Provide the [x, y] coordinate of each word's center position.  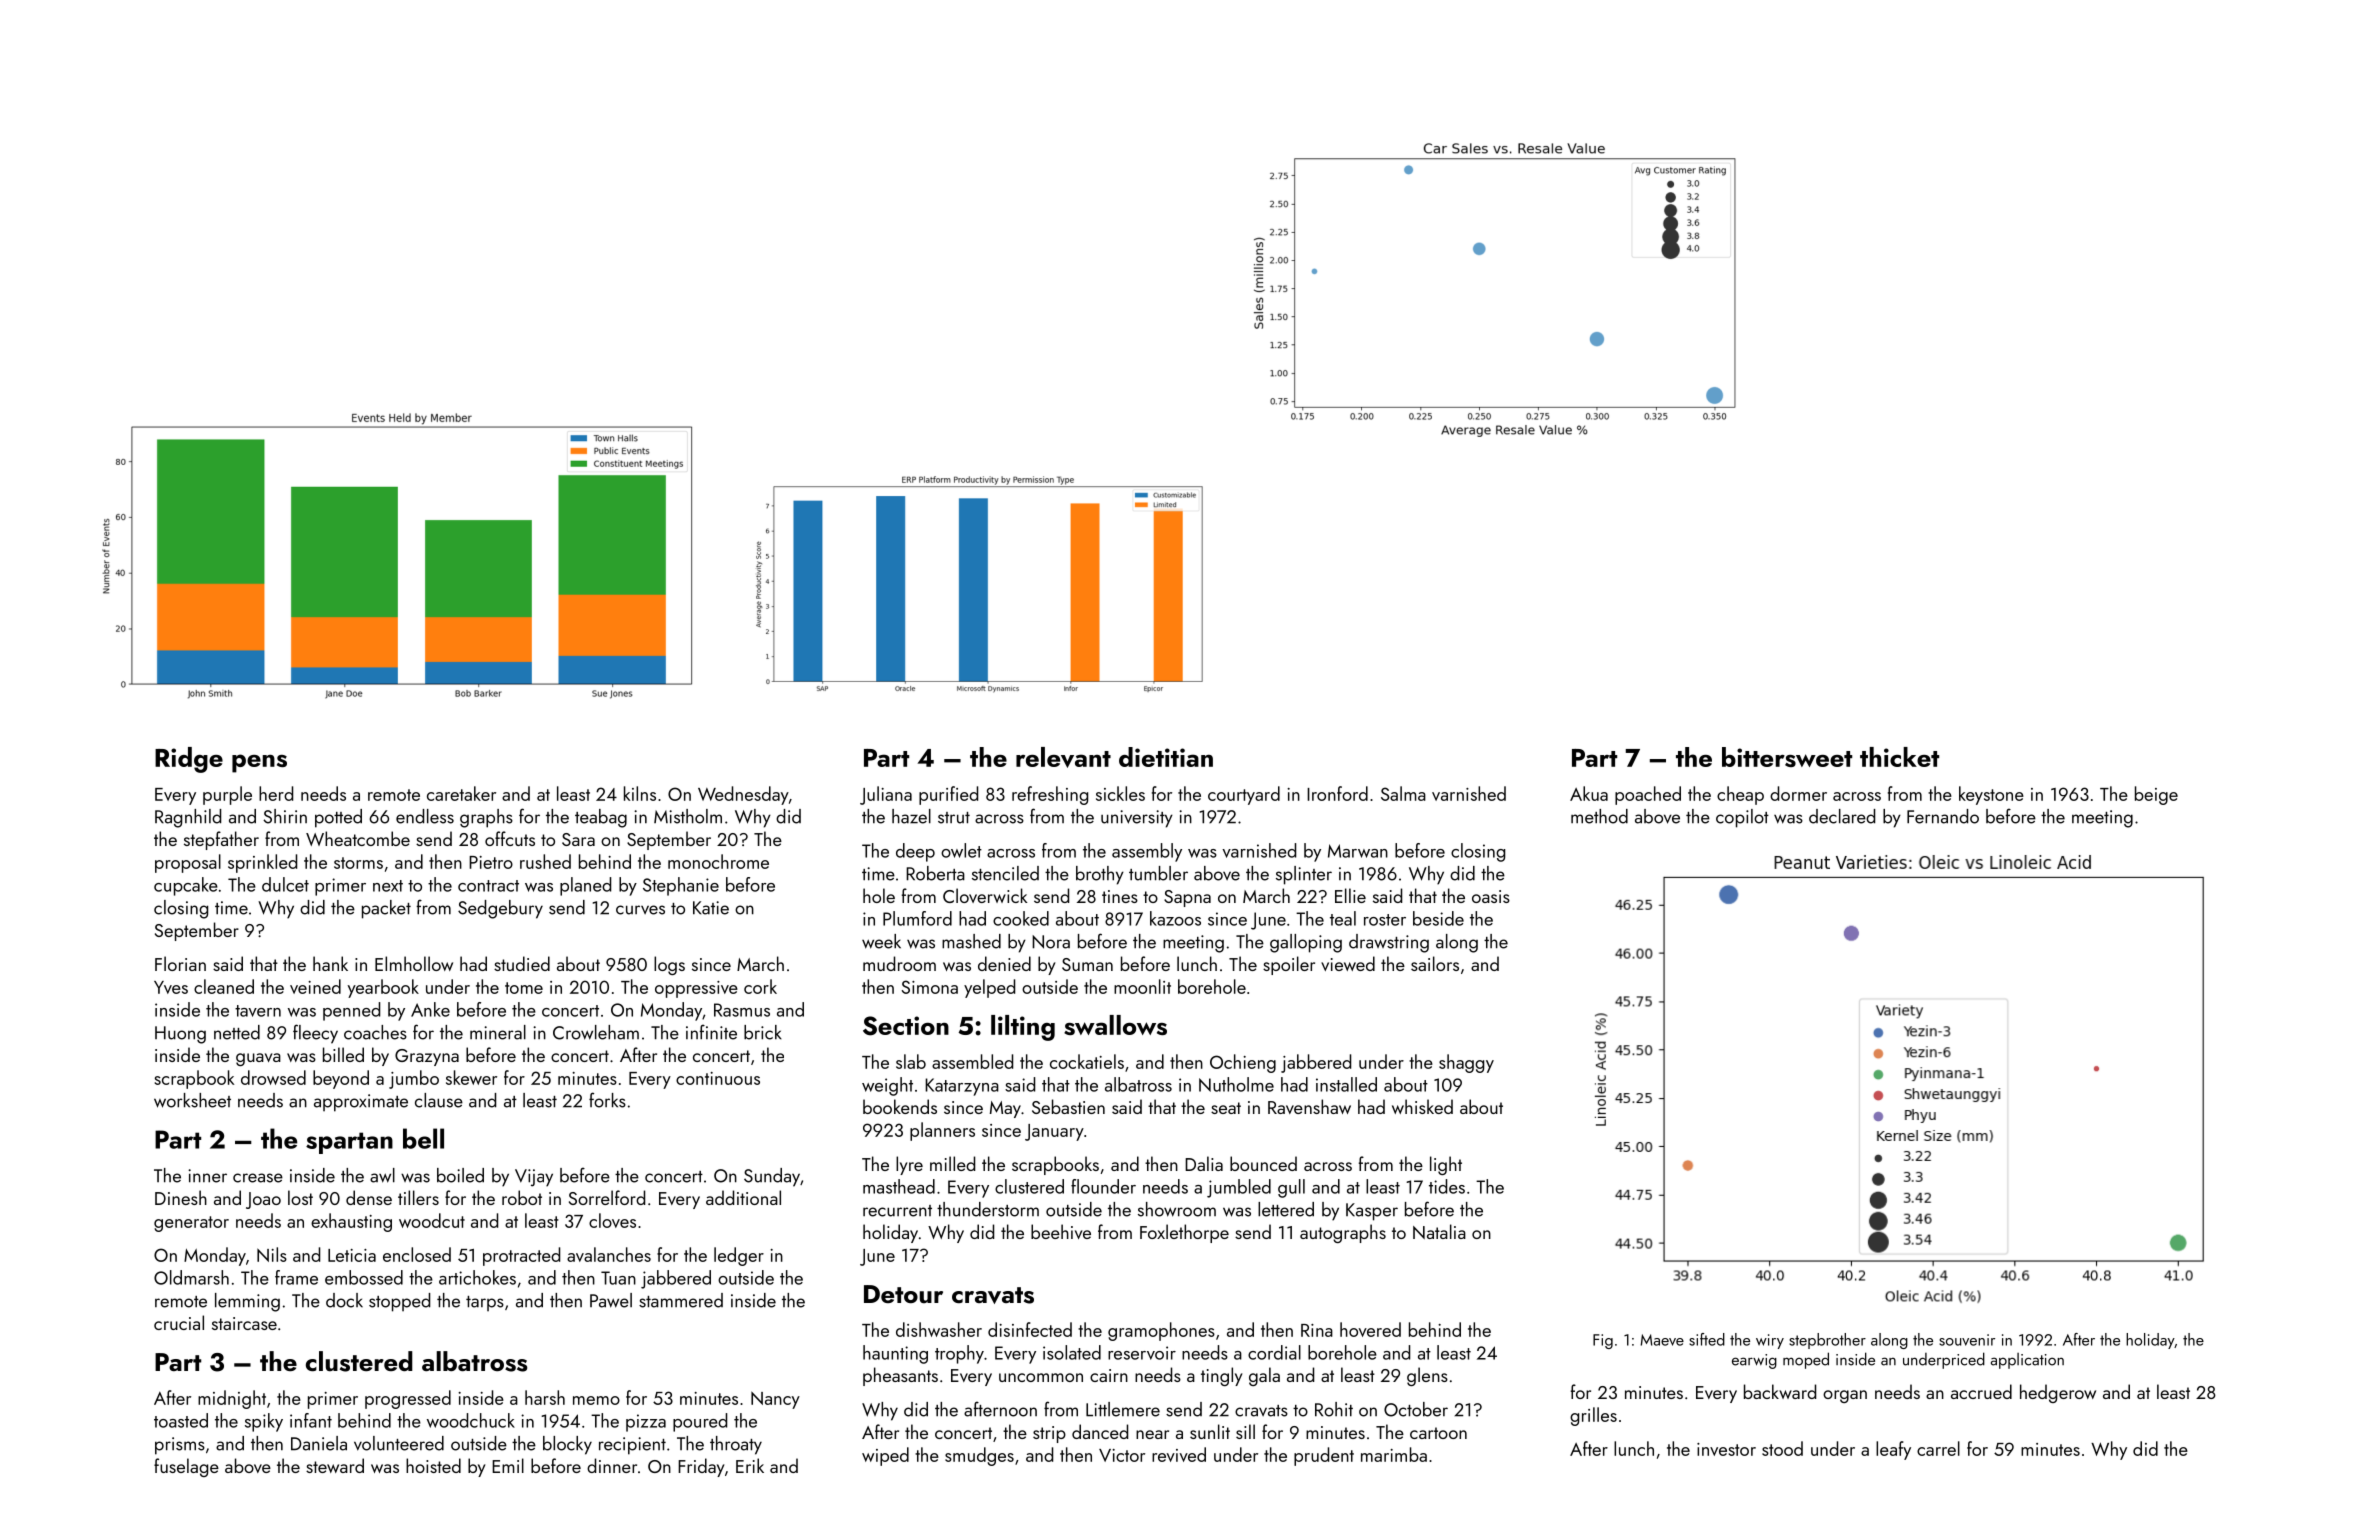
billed [343, 1054]
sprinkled [262, 863]
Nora [1051, 942]
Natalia [1439, 1231]
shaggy [1466, 1063]
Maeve [1662, 1340]
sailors [1435, 963]
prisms [180, 1446]
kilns [640, 793]
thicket [1899, 757]
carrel [1938, 1448]
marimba [1394, 1454]
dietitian [1166, 757]
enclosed [417, 1254]
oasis [1491, 896]
